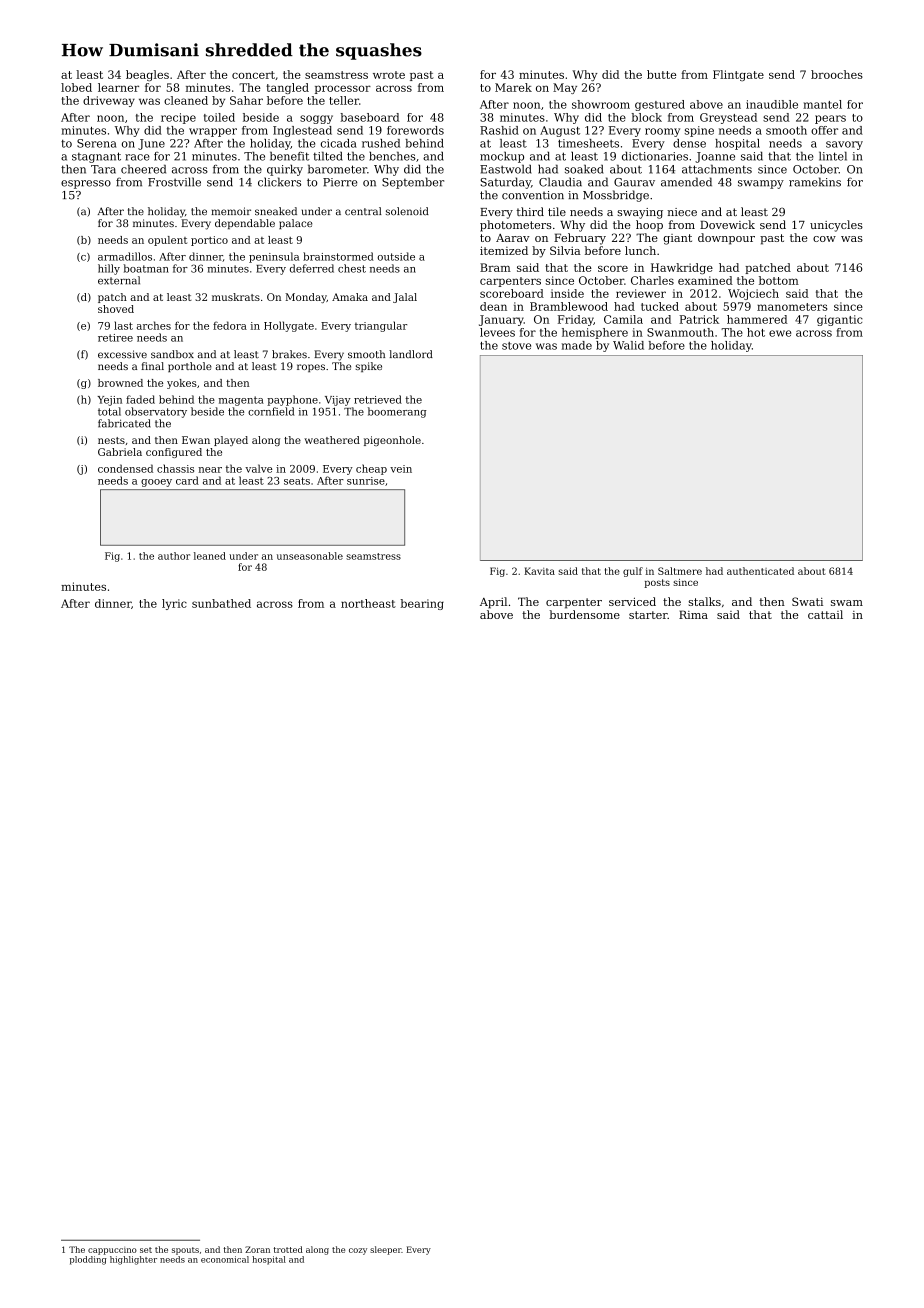 The image size is (924, 1308). What do you see at coordinates (837, 74) in the document?
I see `brooches` at bounding box center [837, 74].
